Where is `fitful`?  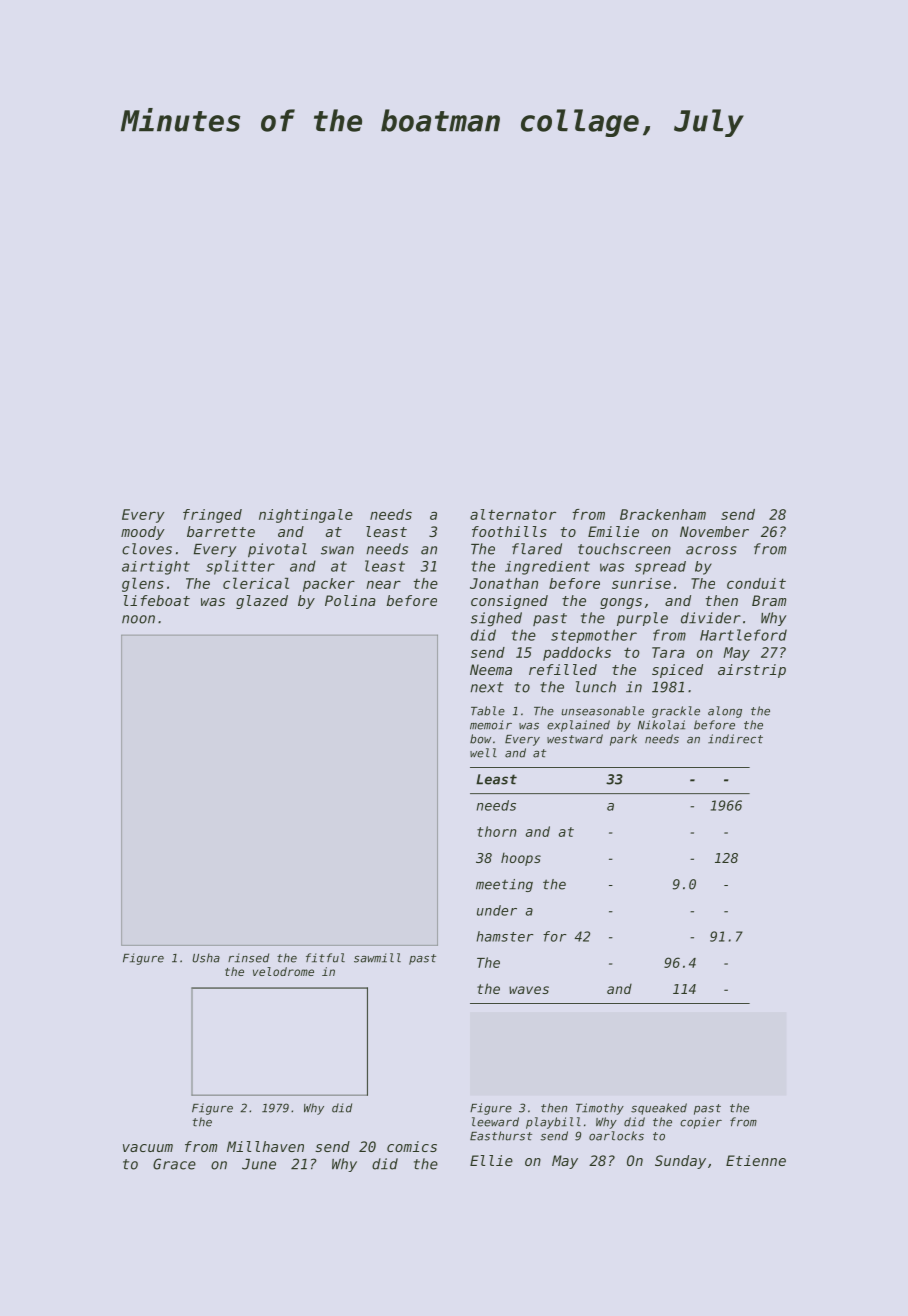
fitful is located at coordinates (325, 958).
